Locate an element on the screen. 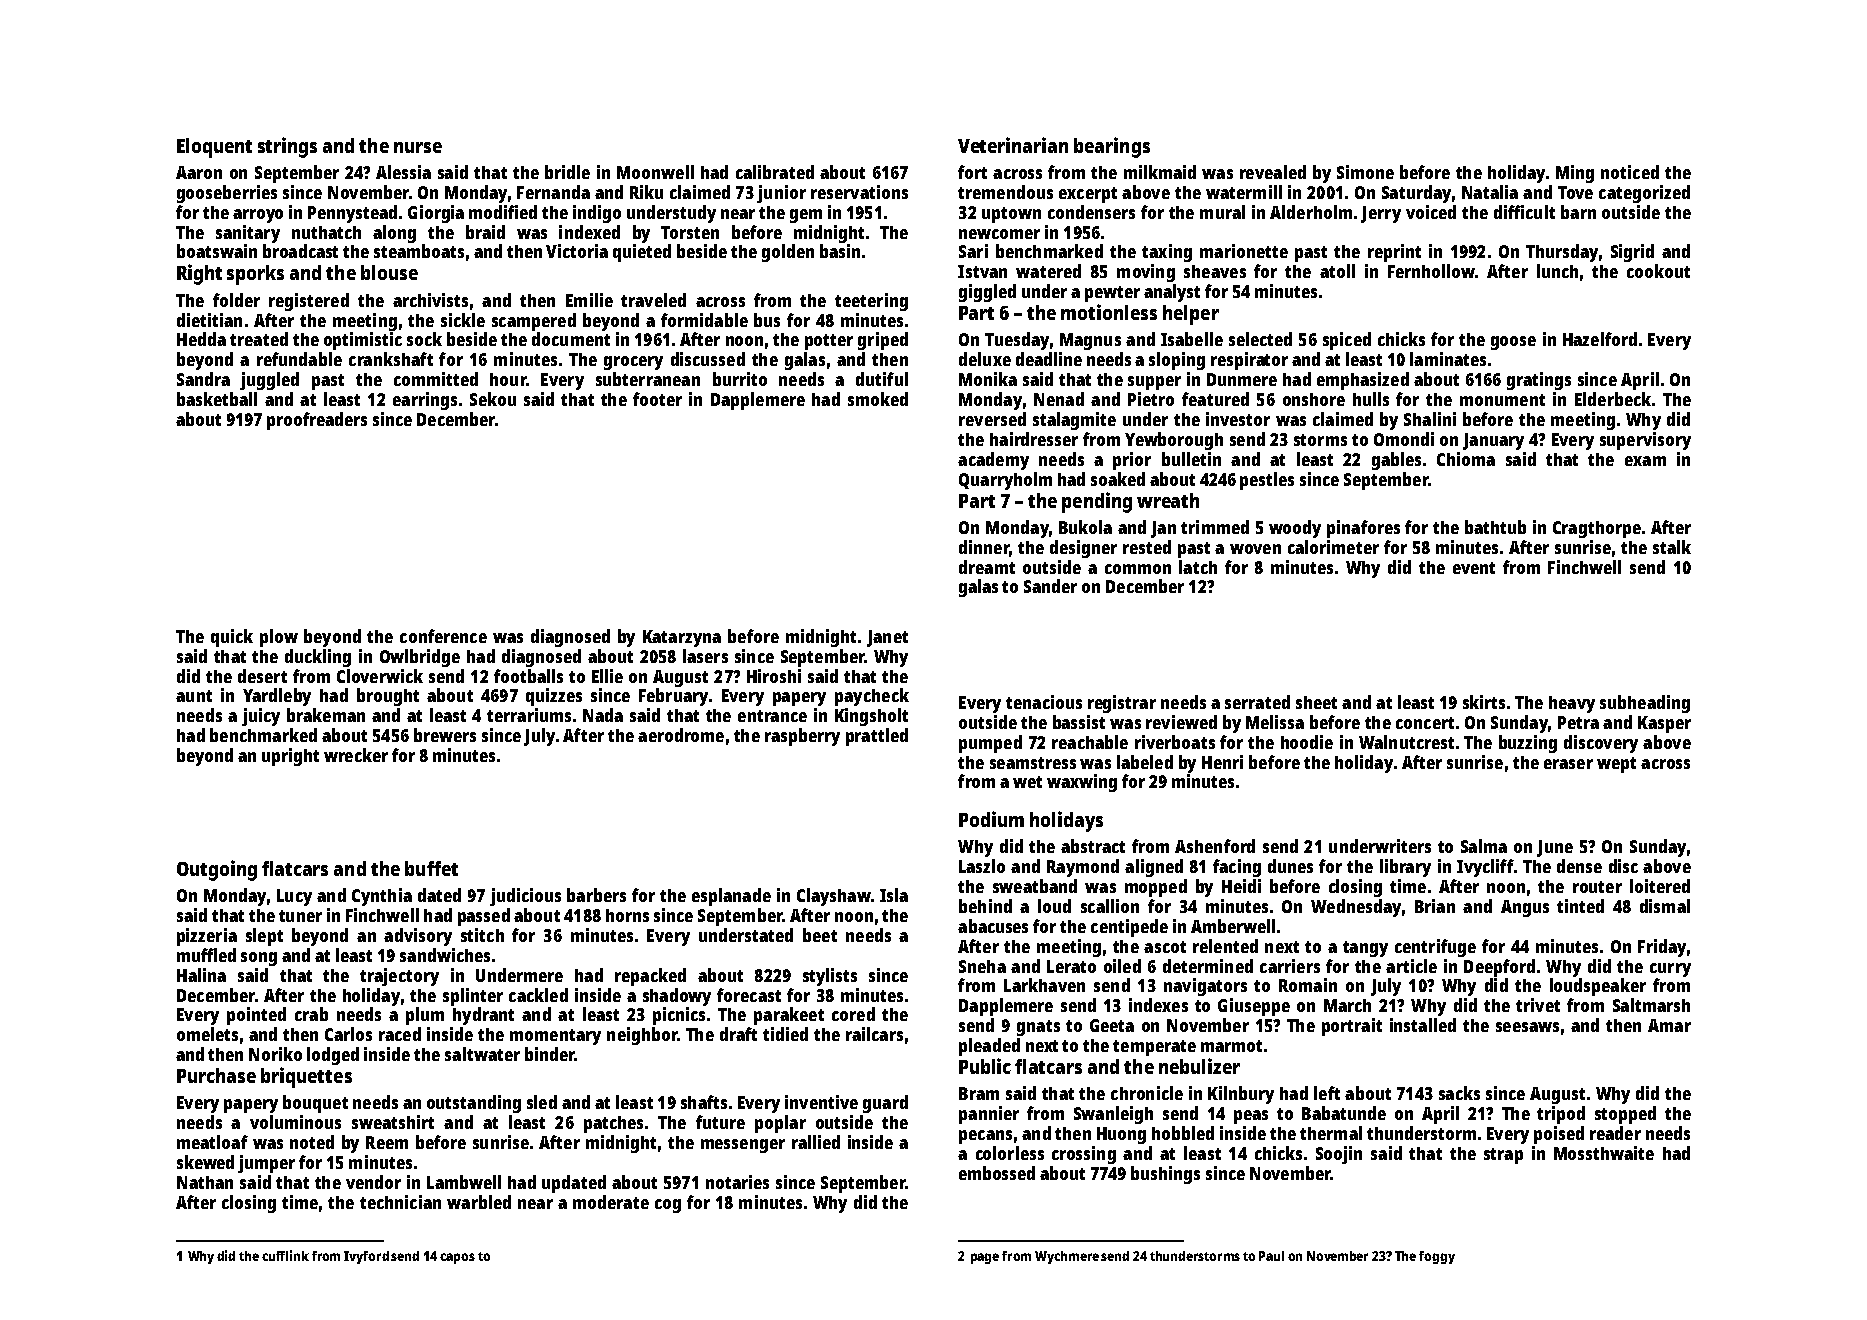 This screenshot has height=1320, width=1867. labeled is located at coordinates (1145, 762).
